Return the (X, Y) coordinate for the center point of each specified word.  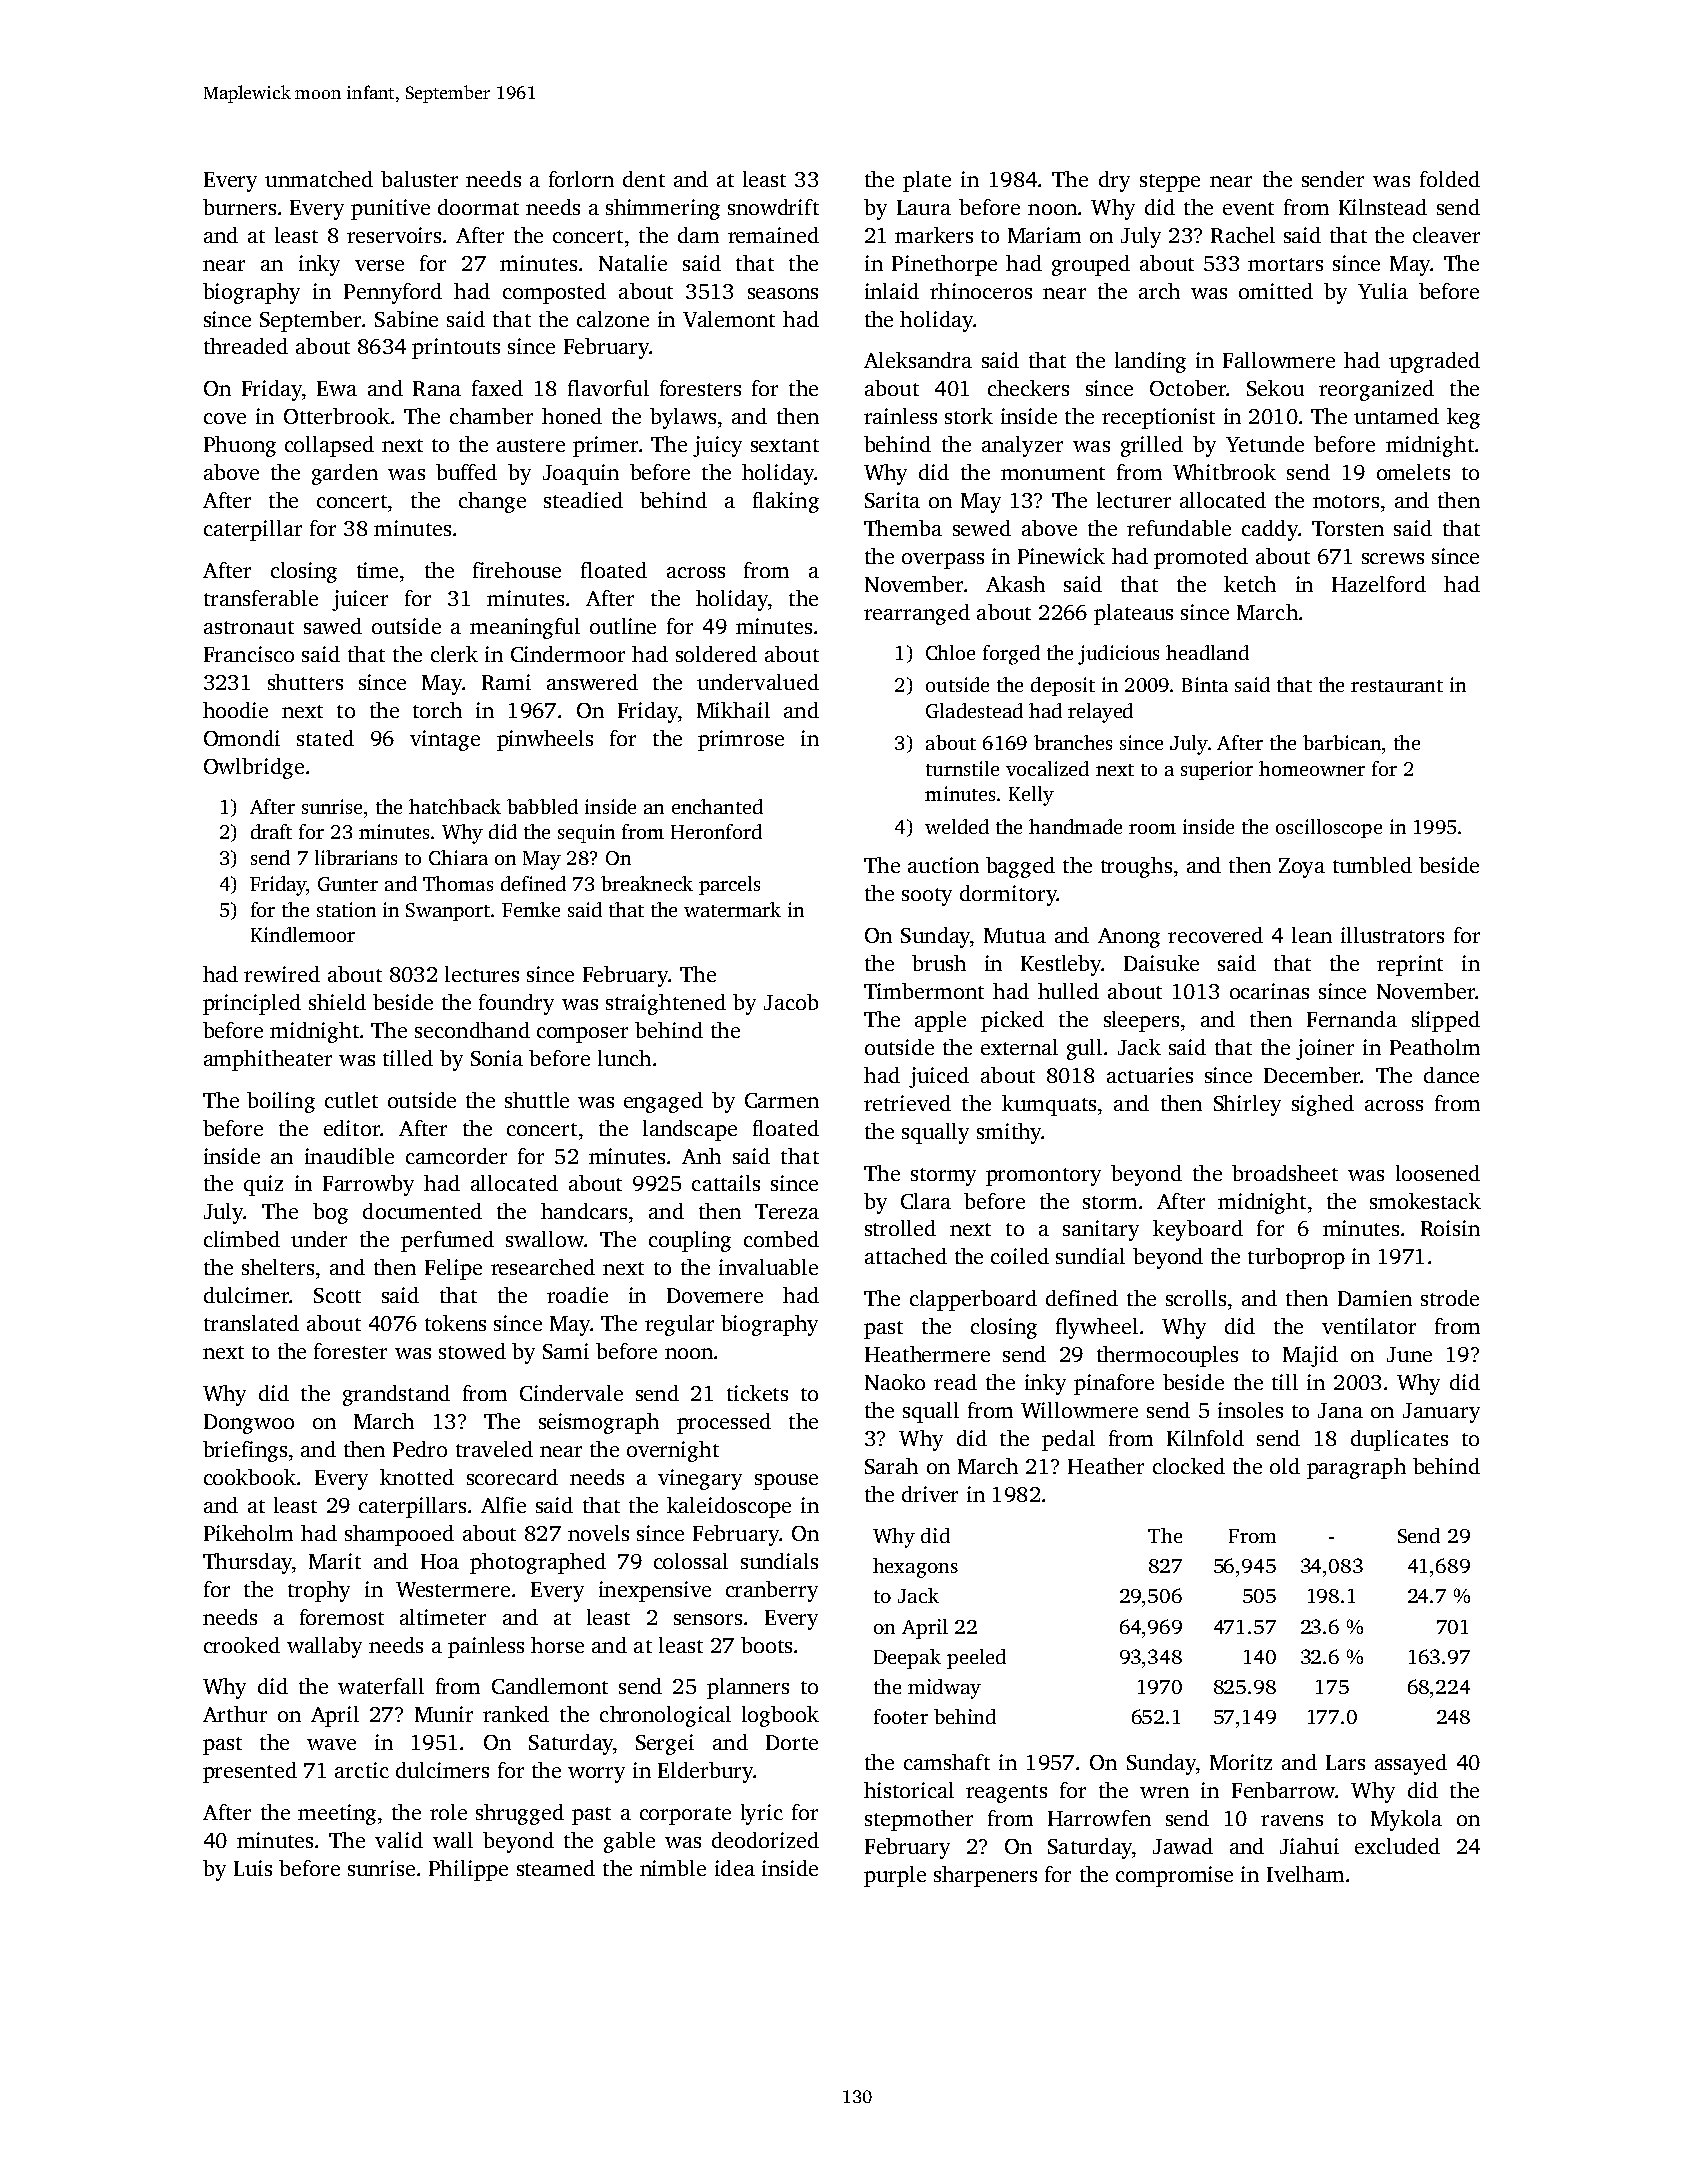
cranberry (772, 1591)
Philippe (468, 1870)
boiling (281, 1102)
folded (1450, 179)
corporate (685, 1816)
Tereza (787, 1211)
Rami (506, 682)
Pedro (420, 1449)
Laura (924, 207)
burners (239, 207)
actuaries (1150, 1075)
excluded (1397, 1846)
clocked (1189, 1466)
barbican (1342, 742)
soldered (716, 654)
